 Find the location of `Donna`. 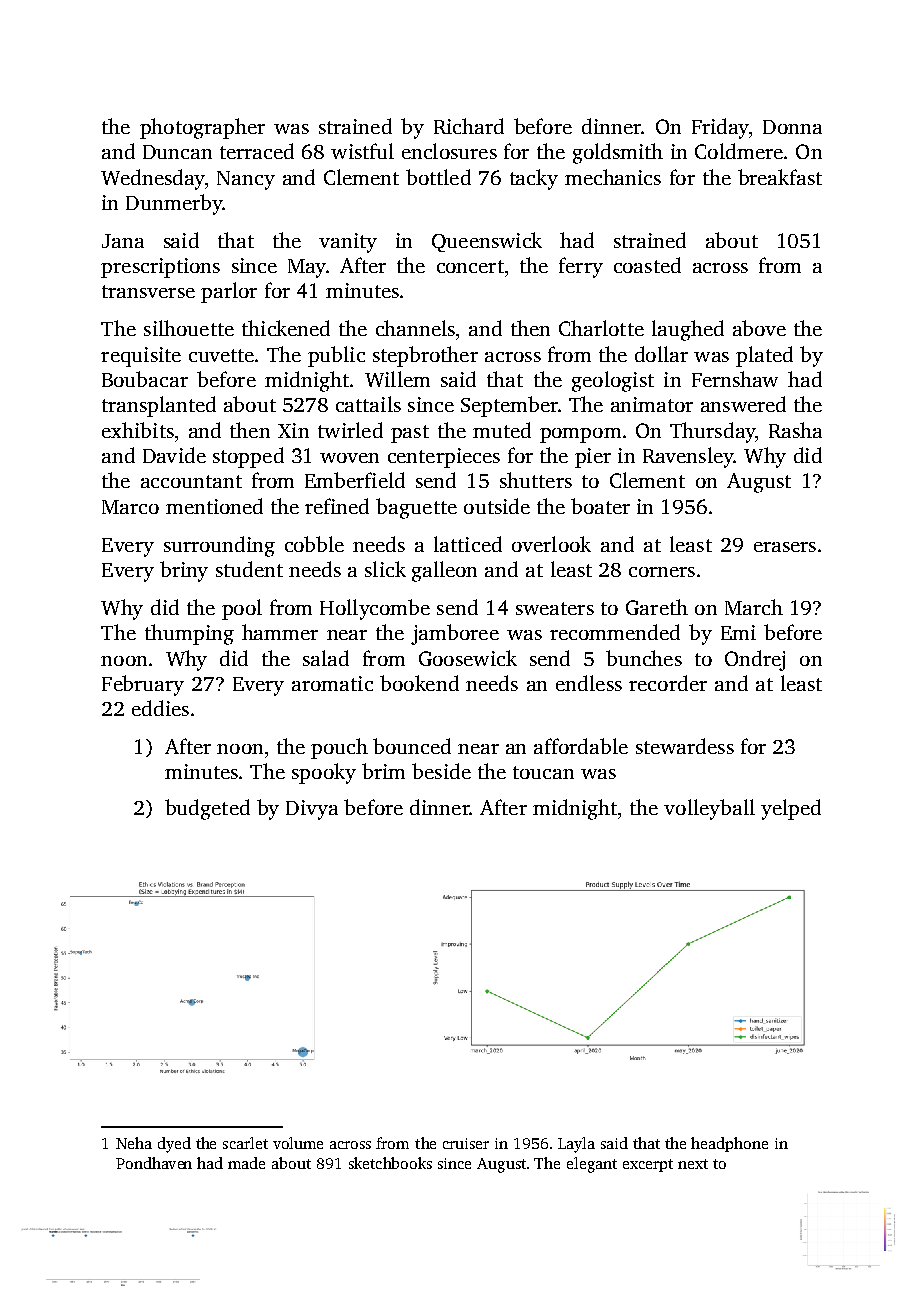

Donna is located at coordinates (792, 127).
